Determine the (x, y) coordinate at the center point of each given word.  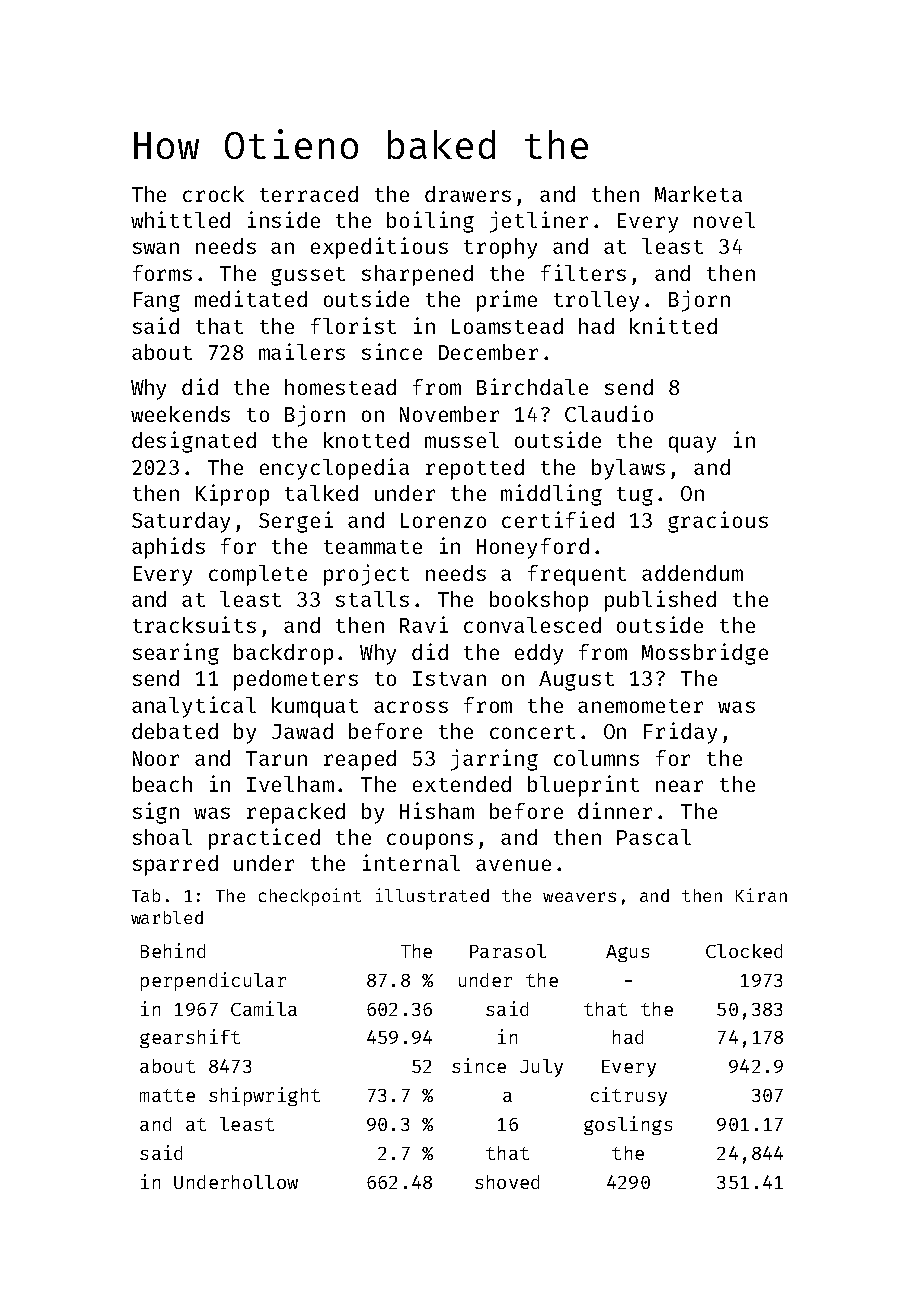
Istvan (449, 678)
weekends (180, 414)
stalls (372, 599)
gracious (718, 522)
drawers (468, 194)
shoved (507, 1182)
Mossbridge (705, 654)
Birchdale (532, 386)
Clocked (744, 951)
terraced (309, 194)
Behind (173, 950)
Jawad (302, 731)
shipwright (264, 1096)
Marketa (698, 194)
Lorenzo (443, 520)
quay (692, 444)
